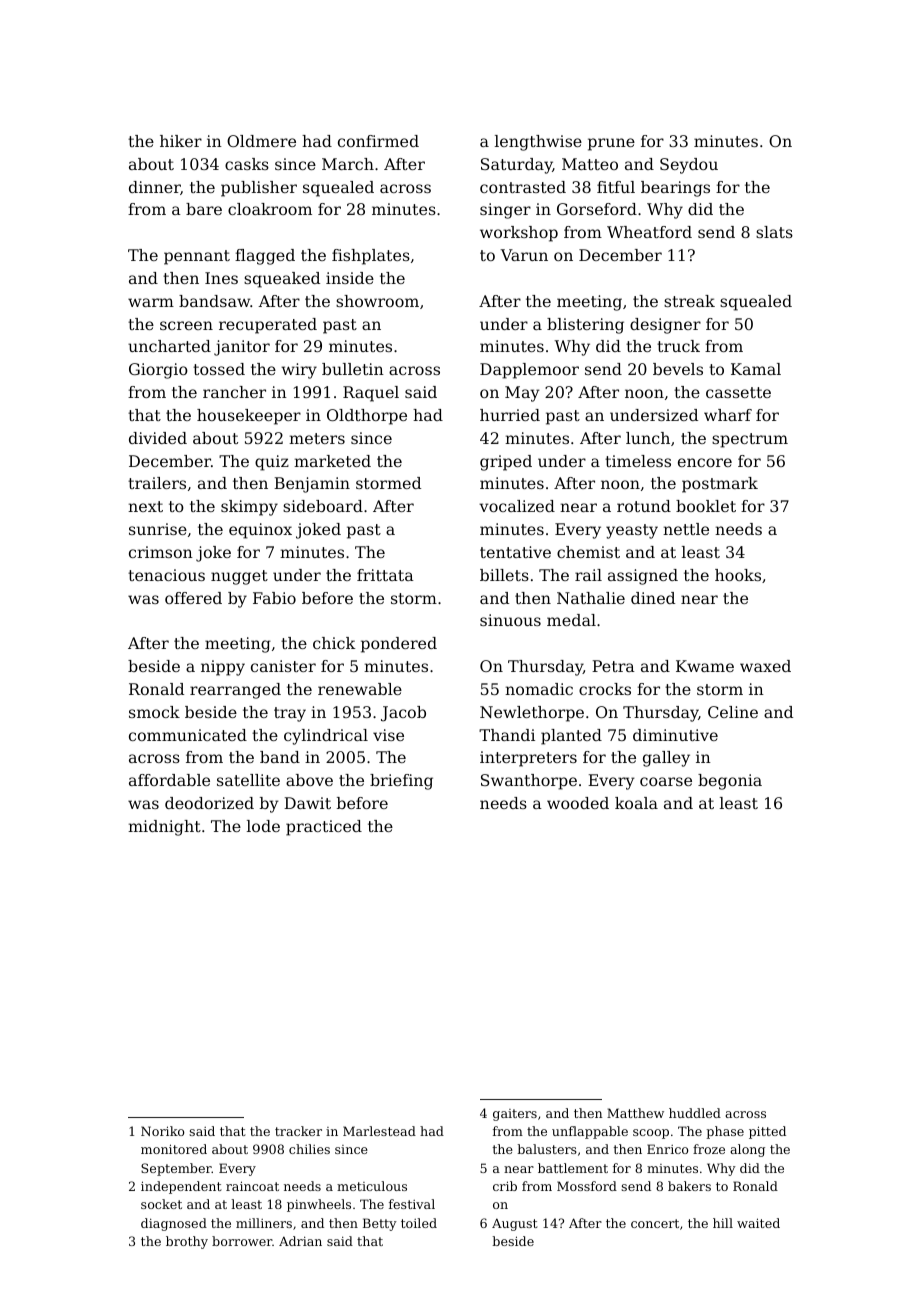  Describe the element at coordinates (504, 575) in the image. I see `billets` at that location.
